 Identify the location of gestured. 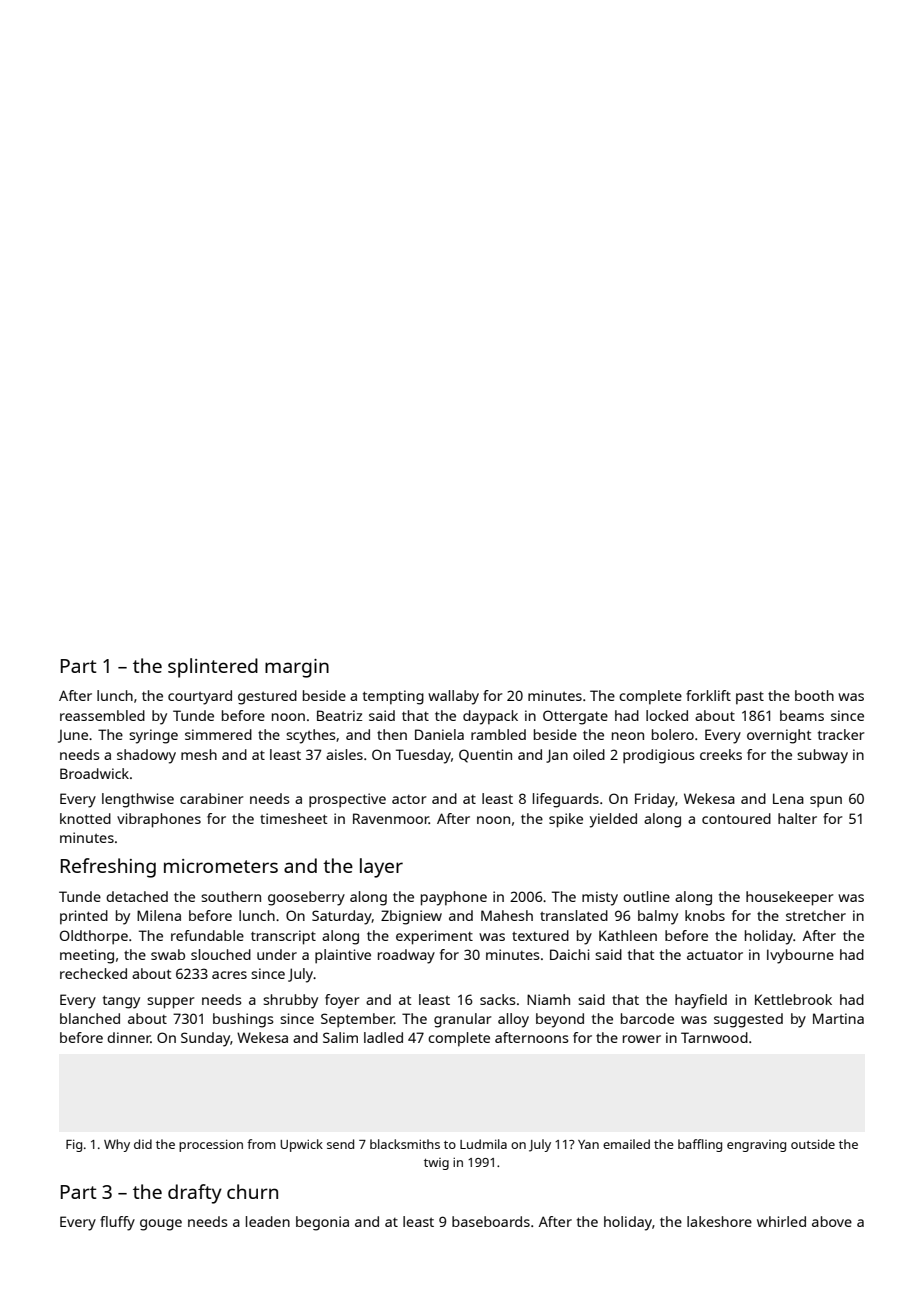
(267, 697).
